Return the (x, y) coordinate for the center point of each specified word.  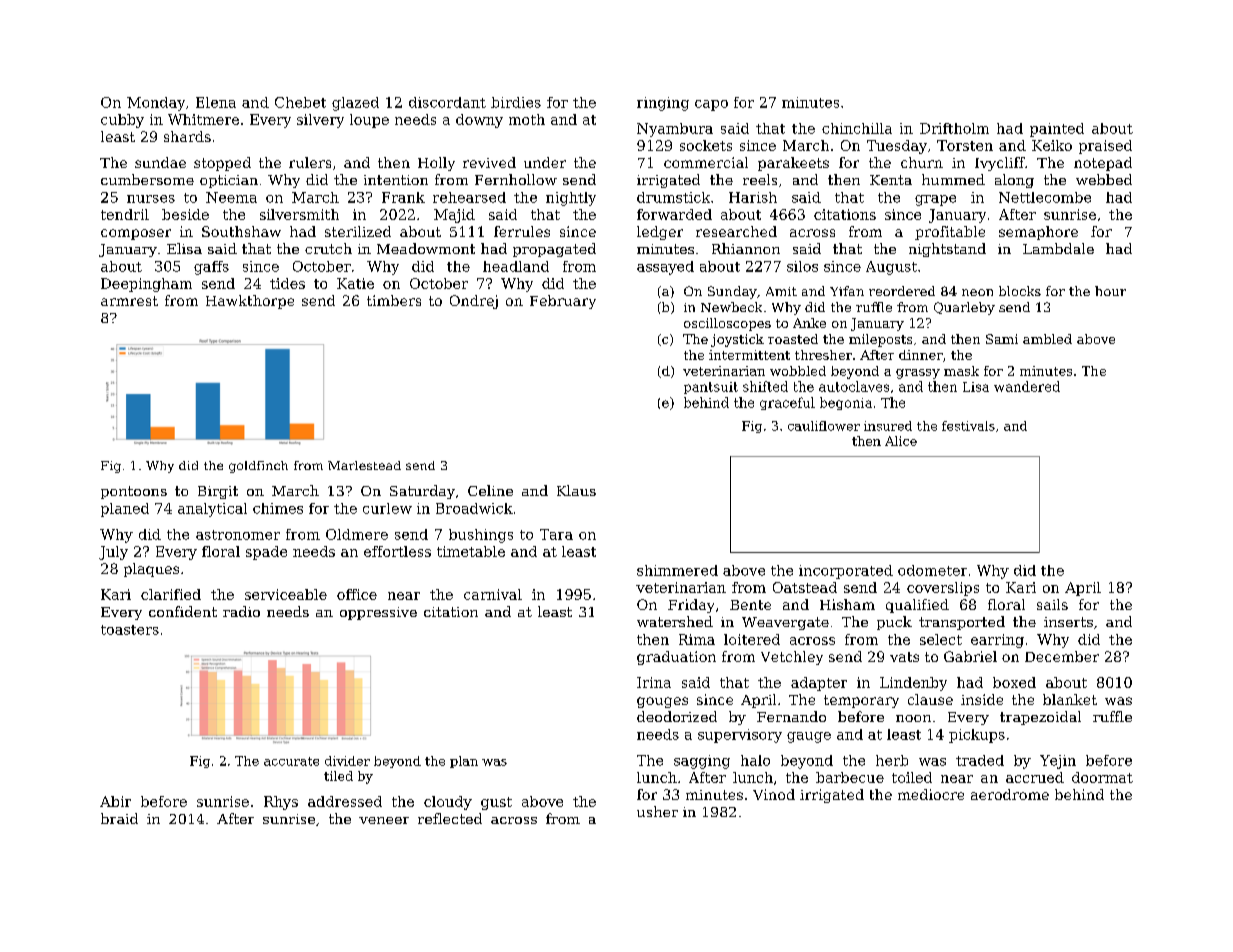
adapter (819, 684)
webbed (1104, 179)
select (941, 639)
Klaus (576, 490)
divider (347, 761)
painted (1057, 130)
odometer (932, 570)
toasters (130, 630)
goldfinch (258, 467)
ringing (663, 104)
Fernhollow (516, 179)
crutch (328, 248)
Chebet (300, 102)
